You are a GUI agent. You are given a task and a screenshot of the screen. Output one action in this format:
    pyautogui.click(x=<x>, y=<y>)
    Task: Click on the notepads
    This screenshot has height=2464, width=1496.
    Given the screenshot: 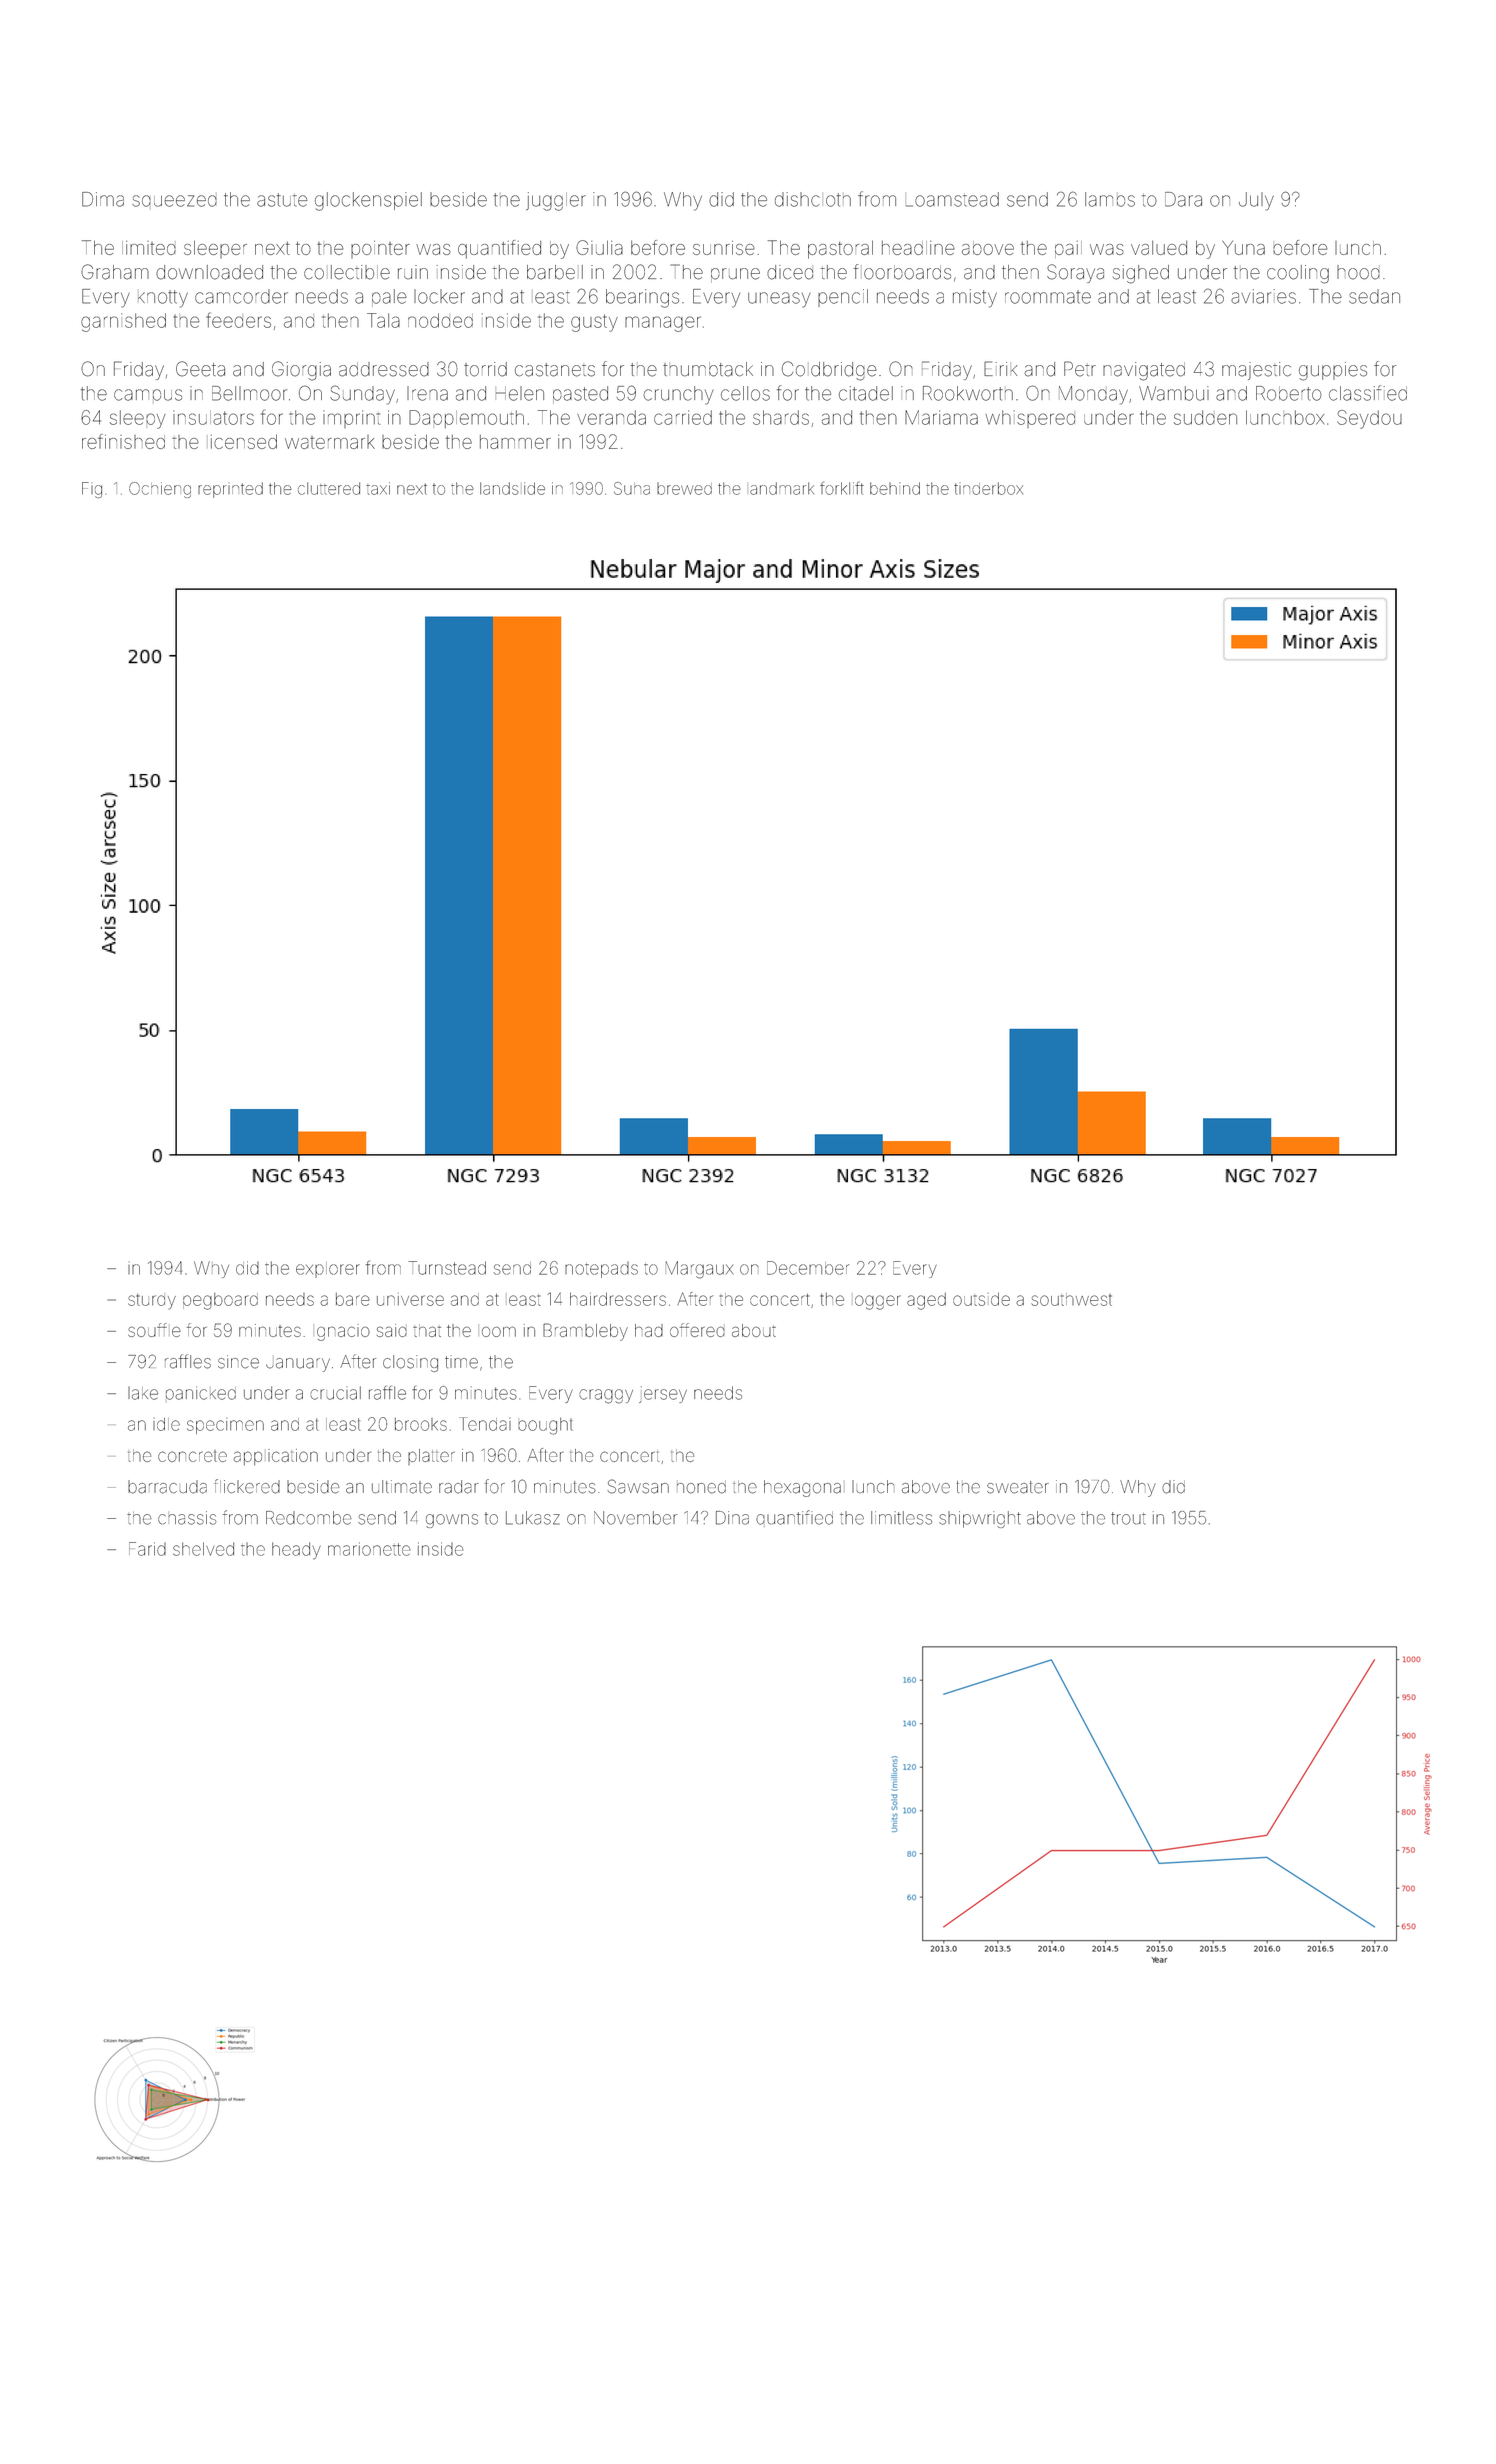 What is the action you would take?
    pyautogui.click(x=601, y=1270)
